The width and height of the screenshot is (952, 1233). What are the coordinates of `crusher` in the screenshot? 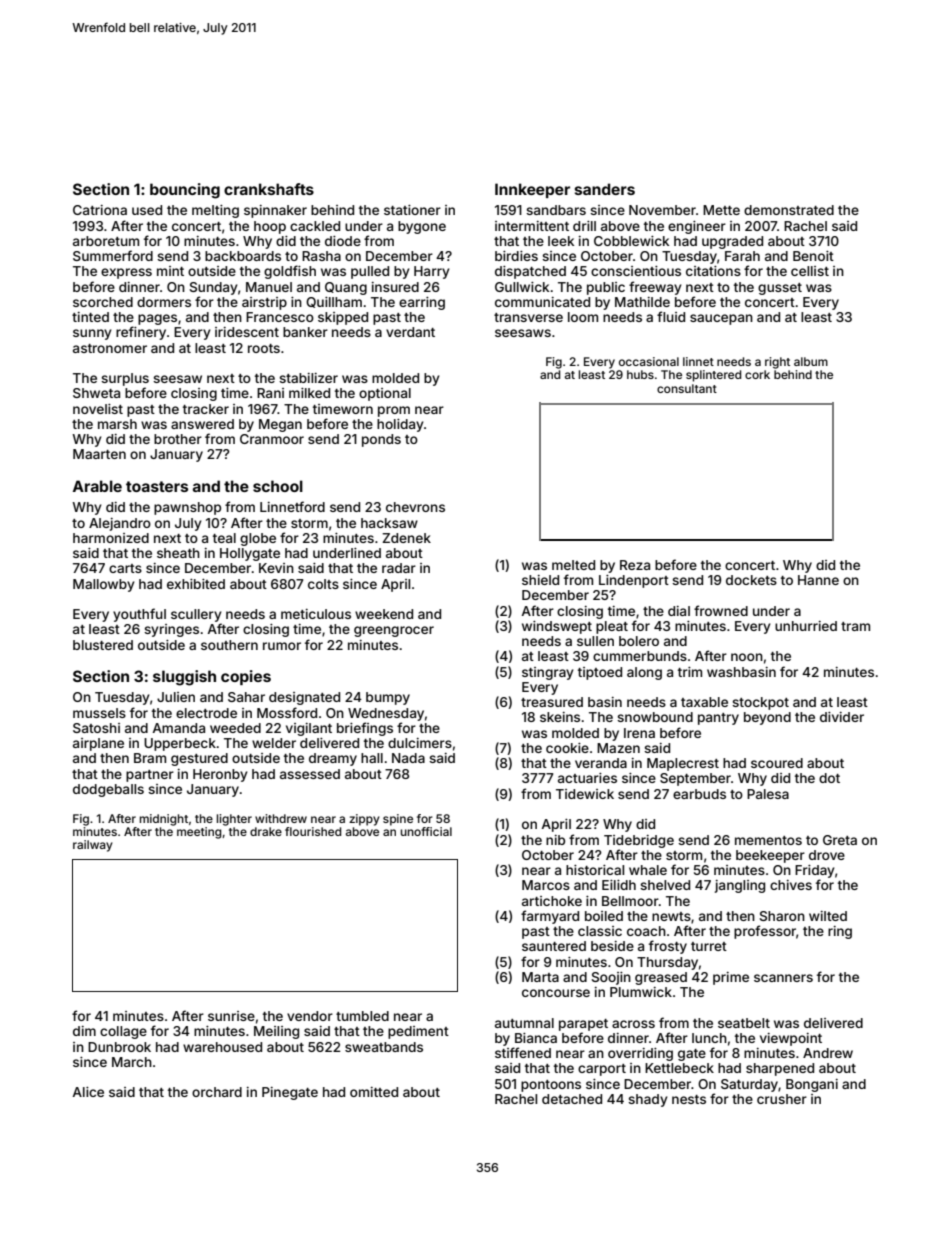 It's located at (782, 1099).
